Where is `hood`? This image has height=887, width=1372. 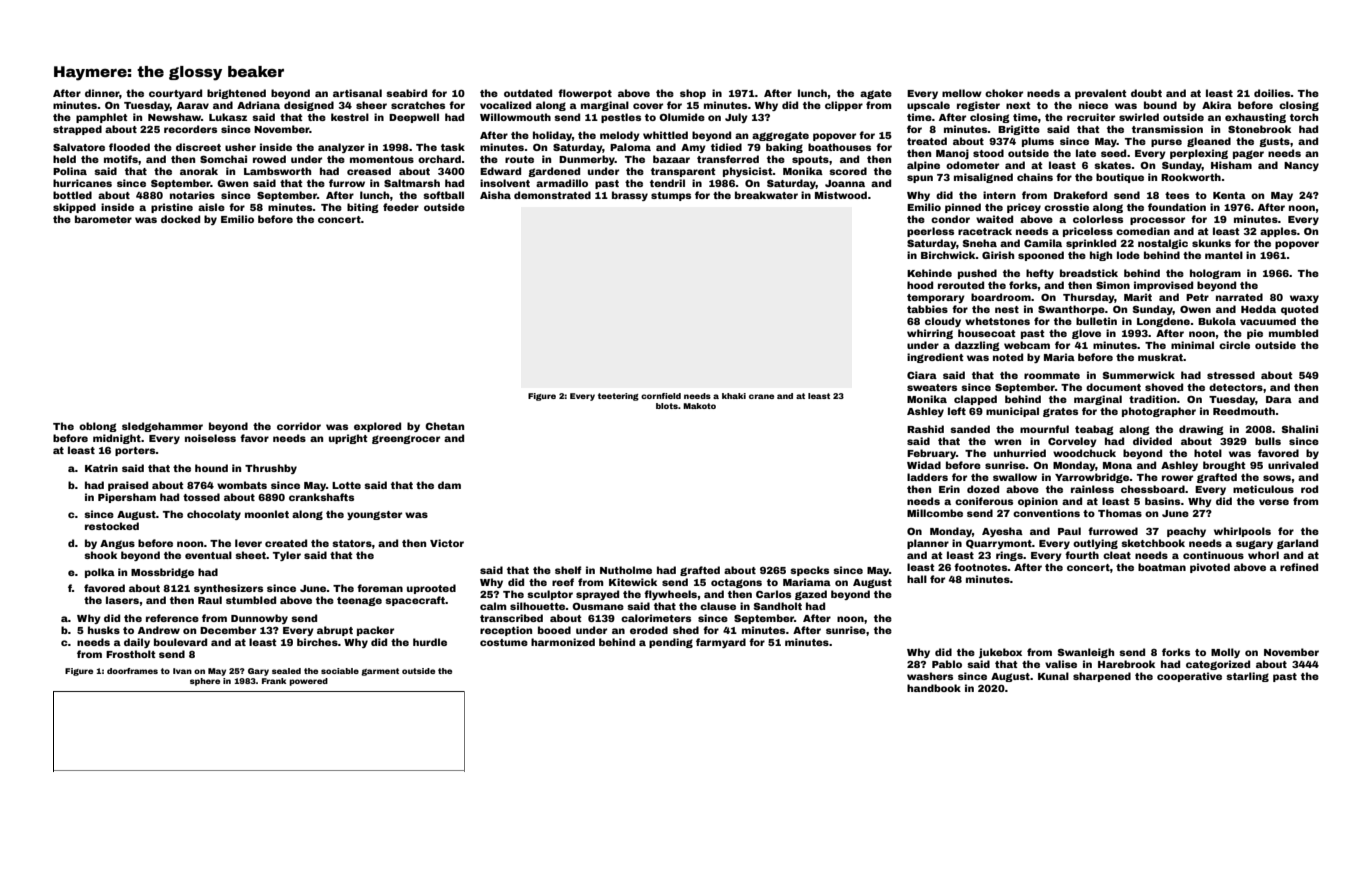
hood is located at coordinates (920, 285).
